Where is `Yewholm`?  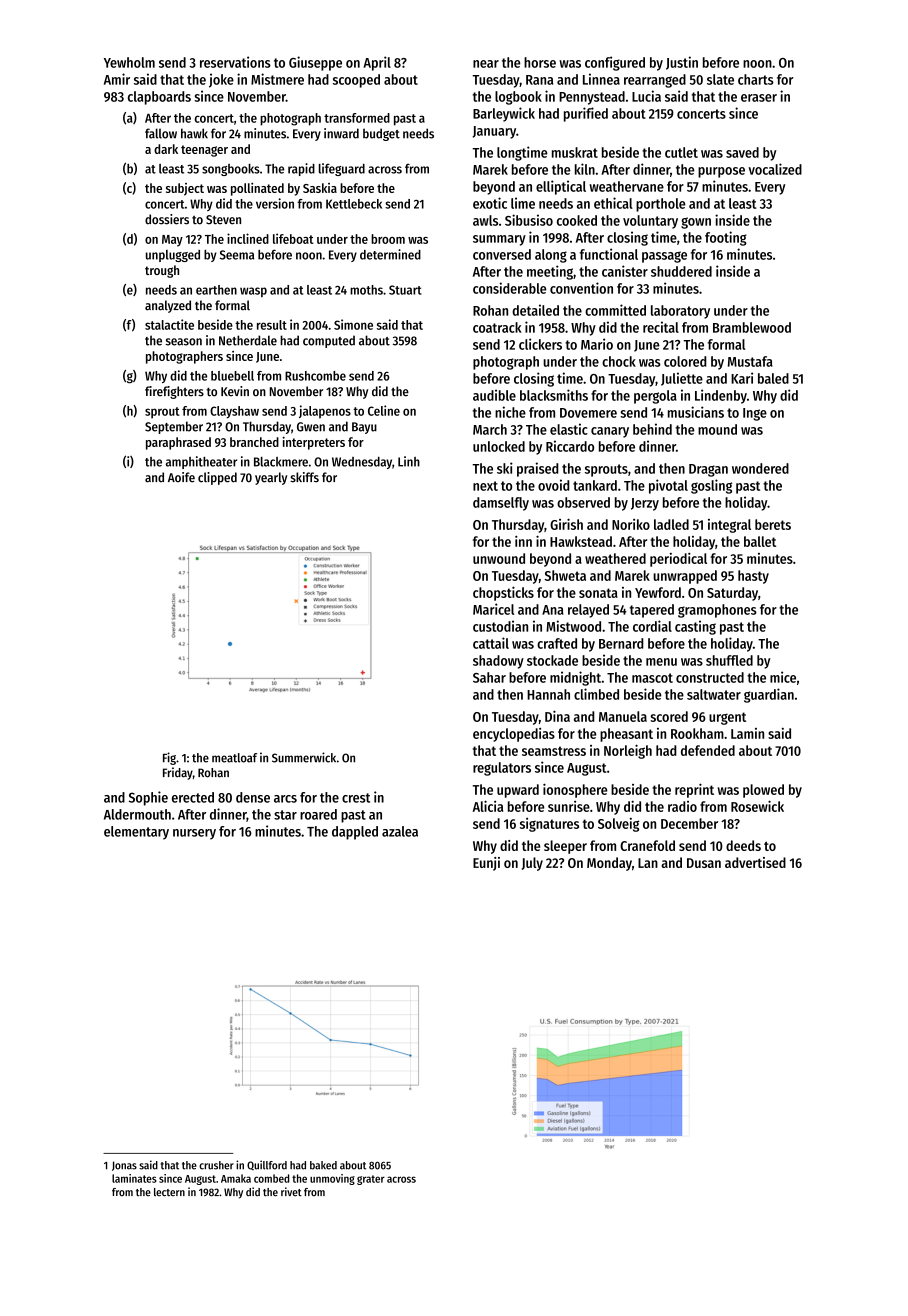 Yewholm is located at coordinates (129, 62).
